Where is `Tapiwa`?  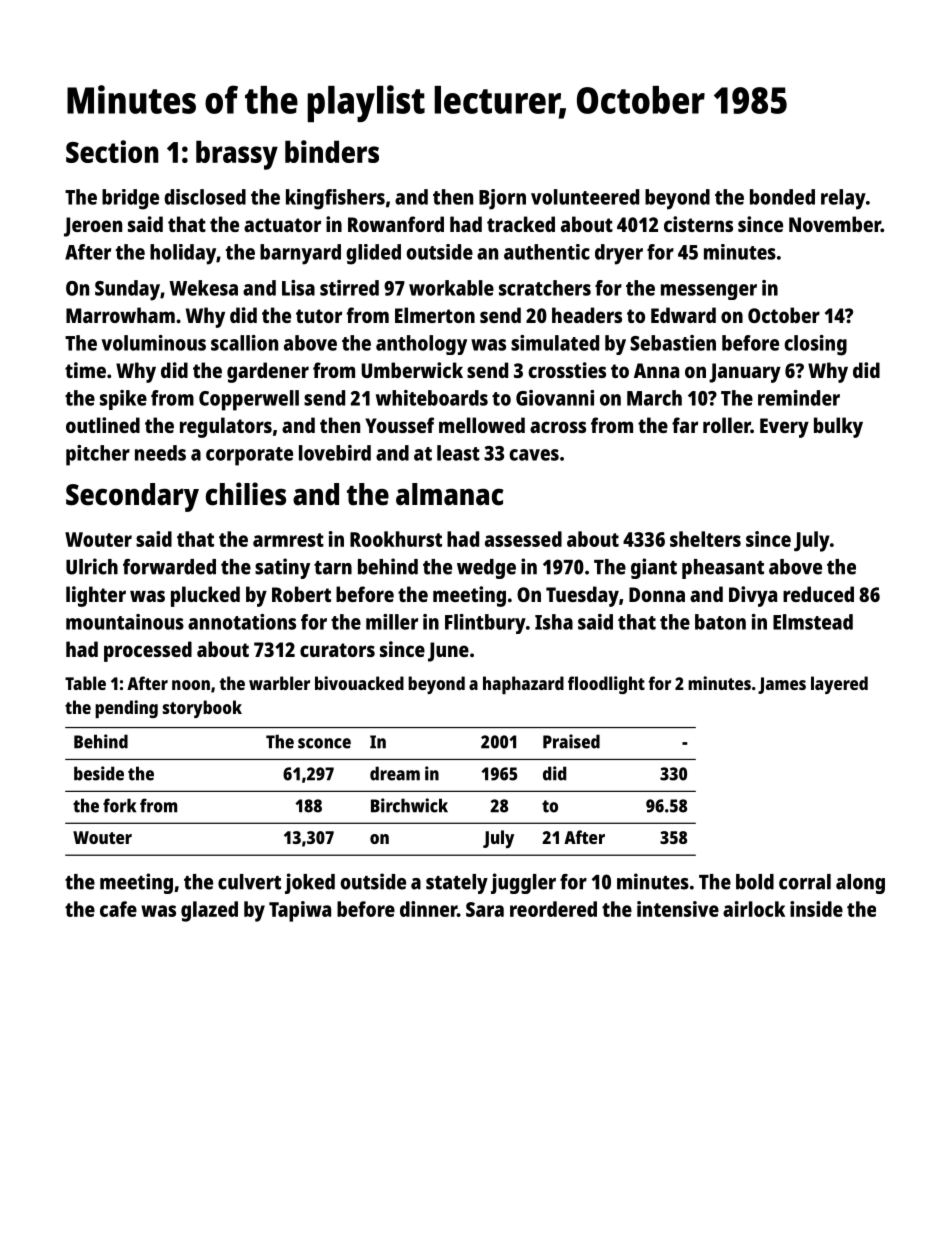
Tapiwa is located at coordinates (300, 911).
